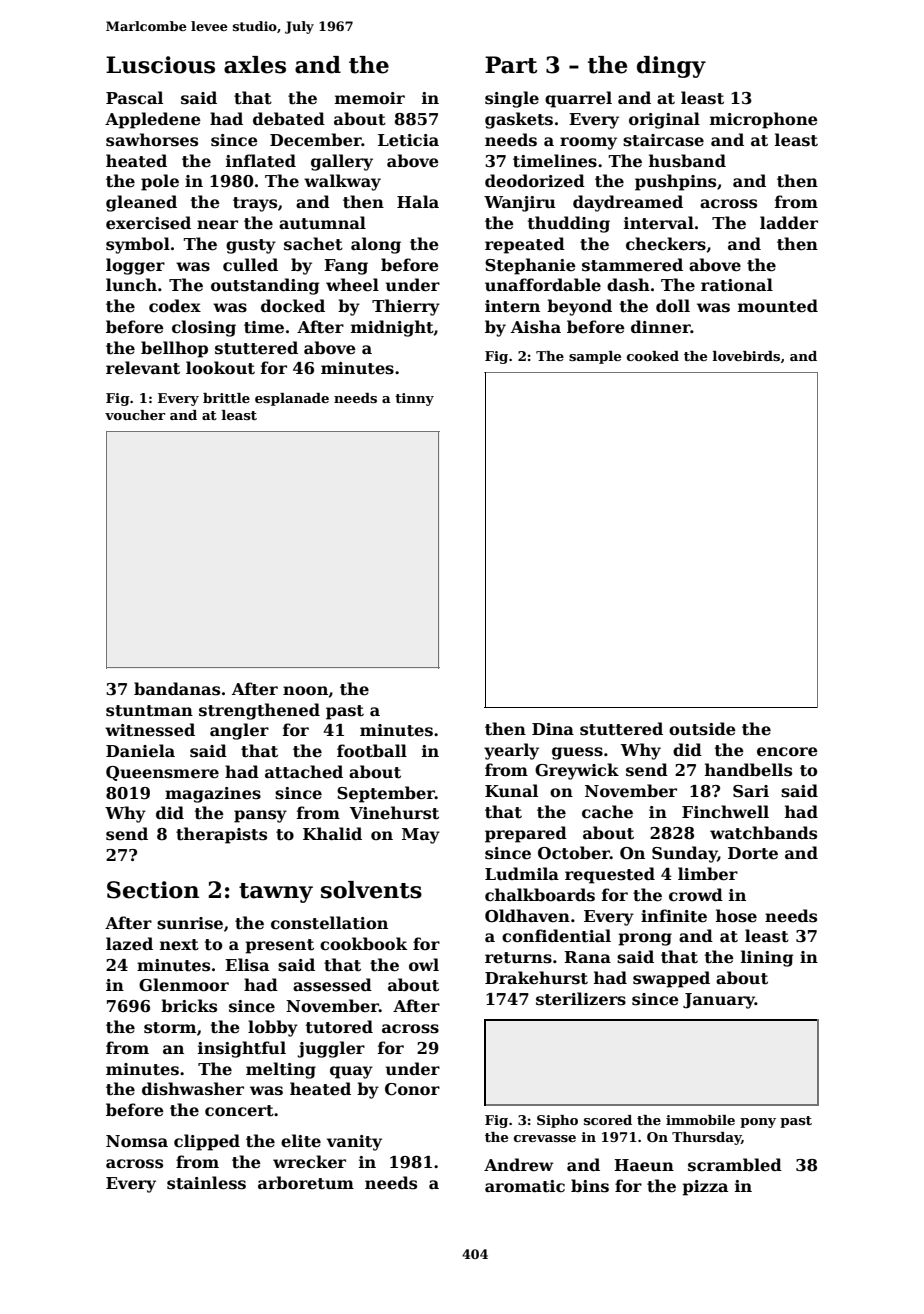  What do you see at coordinates (162, 773) in the screenshot?
I see `Queensmere` at bounding box center [162, 773].
